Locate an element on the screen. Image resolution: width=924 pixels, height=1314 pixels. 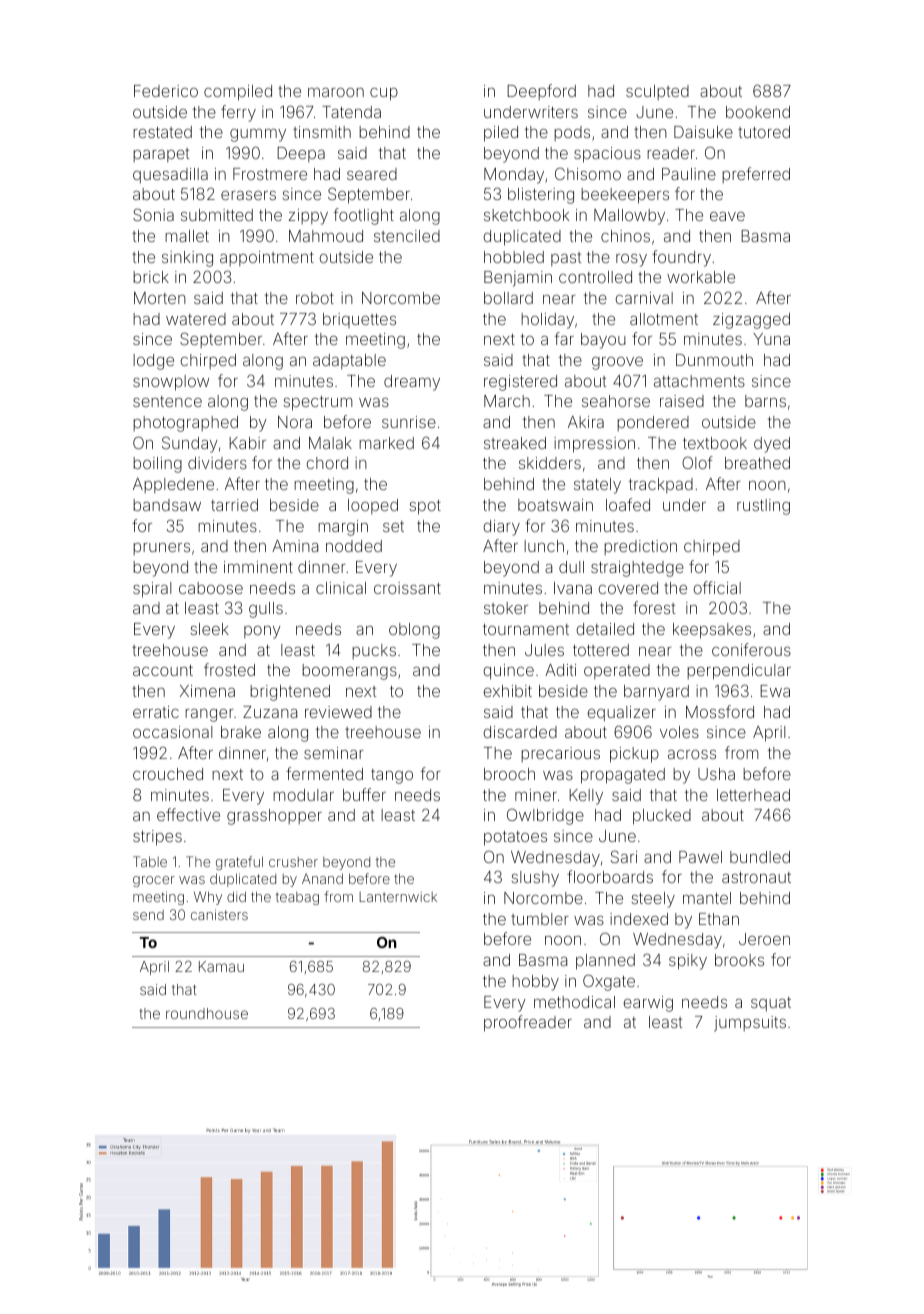
bookend is located at coordinates (758, 112).
